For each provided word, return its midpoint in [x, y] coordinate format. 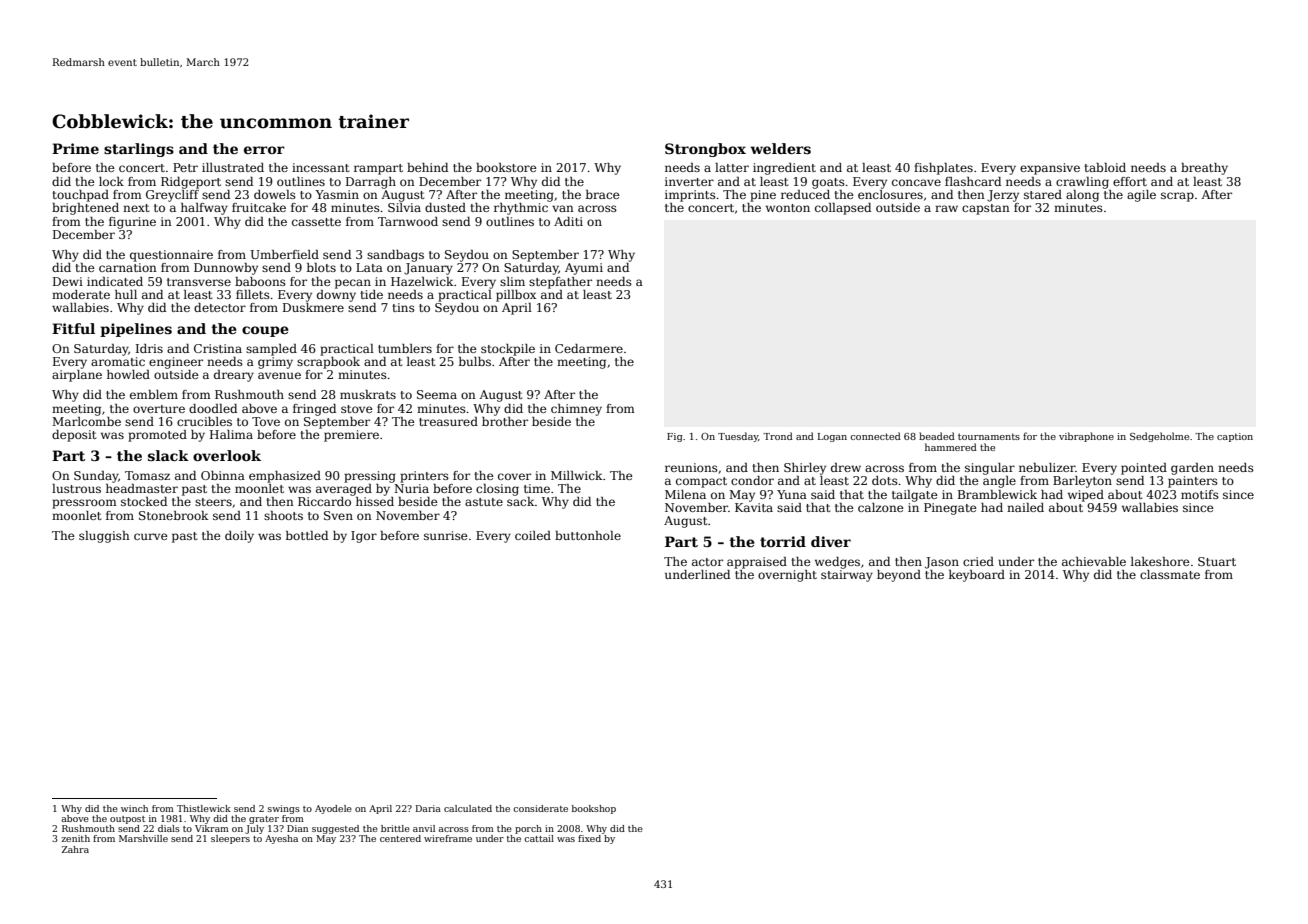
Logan [832, 437]
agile [1141, 196]
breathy [1204, 169]
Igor [364, 537]
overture [159, 409]
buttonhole [588, 535]
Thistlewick [204, 808]
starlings [139, 150]
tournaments [989, 436]
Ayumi [584, 269]
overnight [787, 576]
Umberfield [284, 254]
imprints [690, 196]
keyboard [977, 576]
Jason [942, 563]
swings [284, 809]
